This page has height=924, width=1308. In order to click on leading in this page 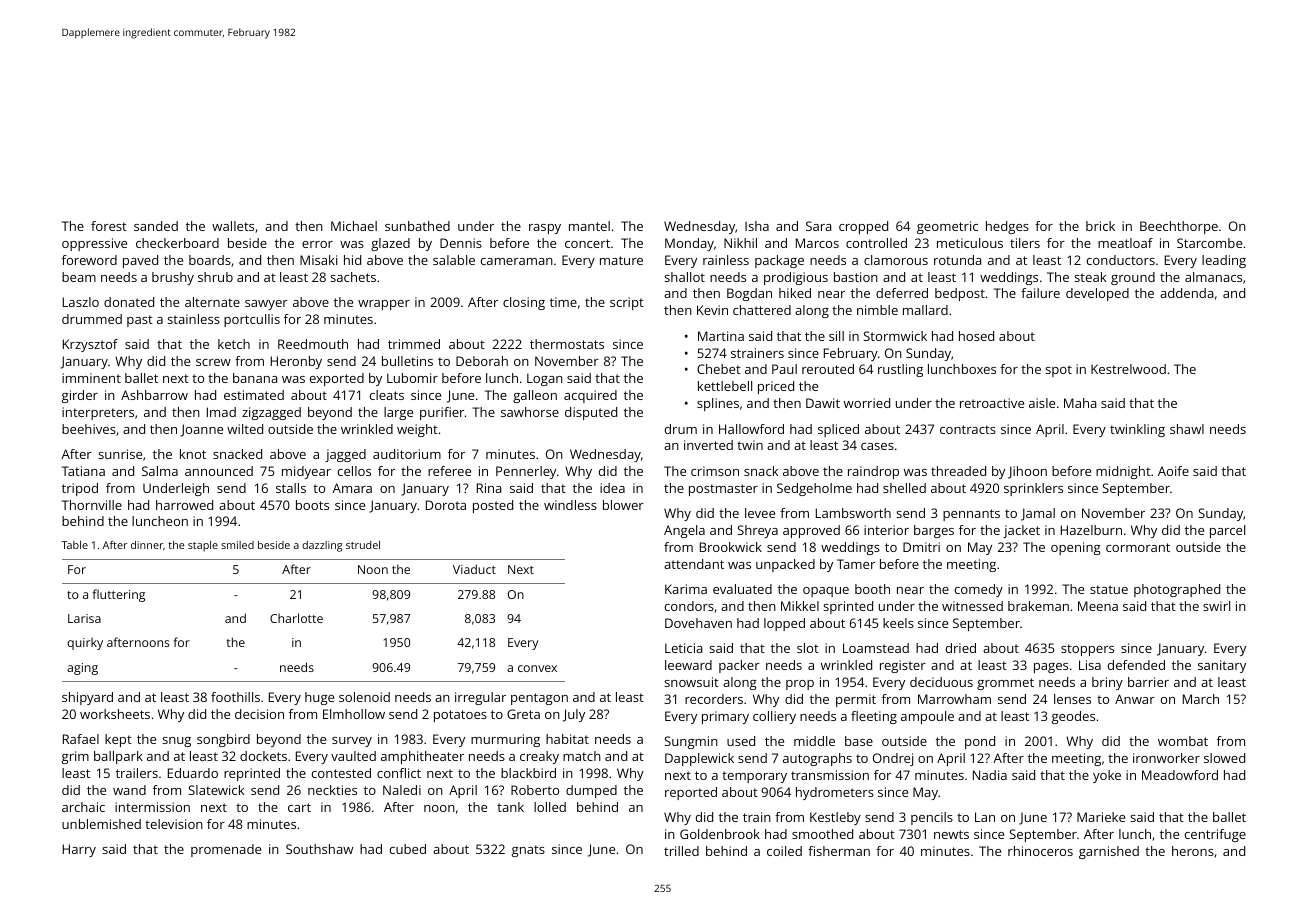, I will do `click(1224, 261)`.
